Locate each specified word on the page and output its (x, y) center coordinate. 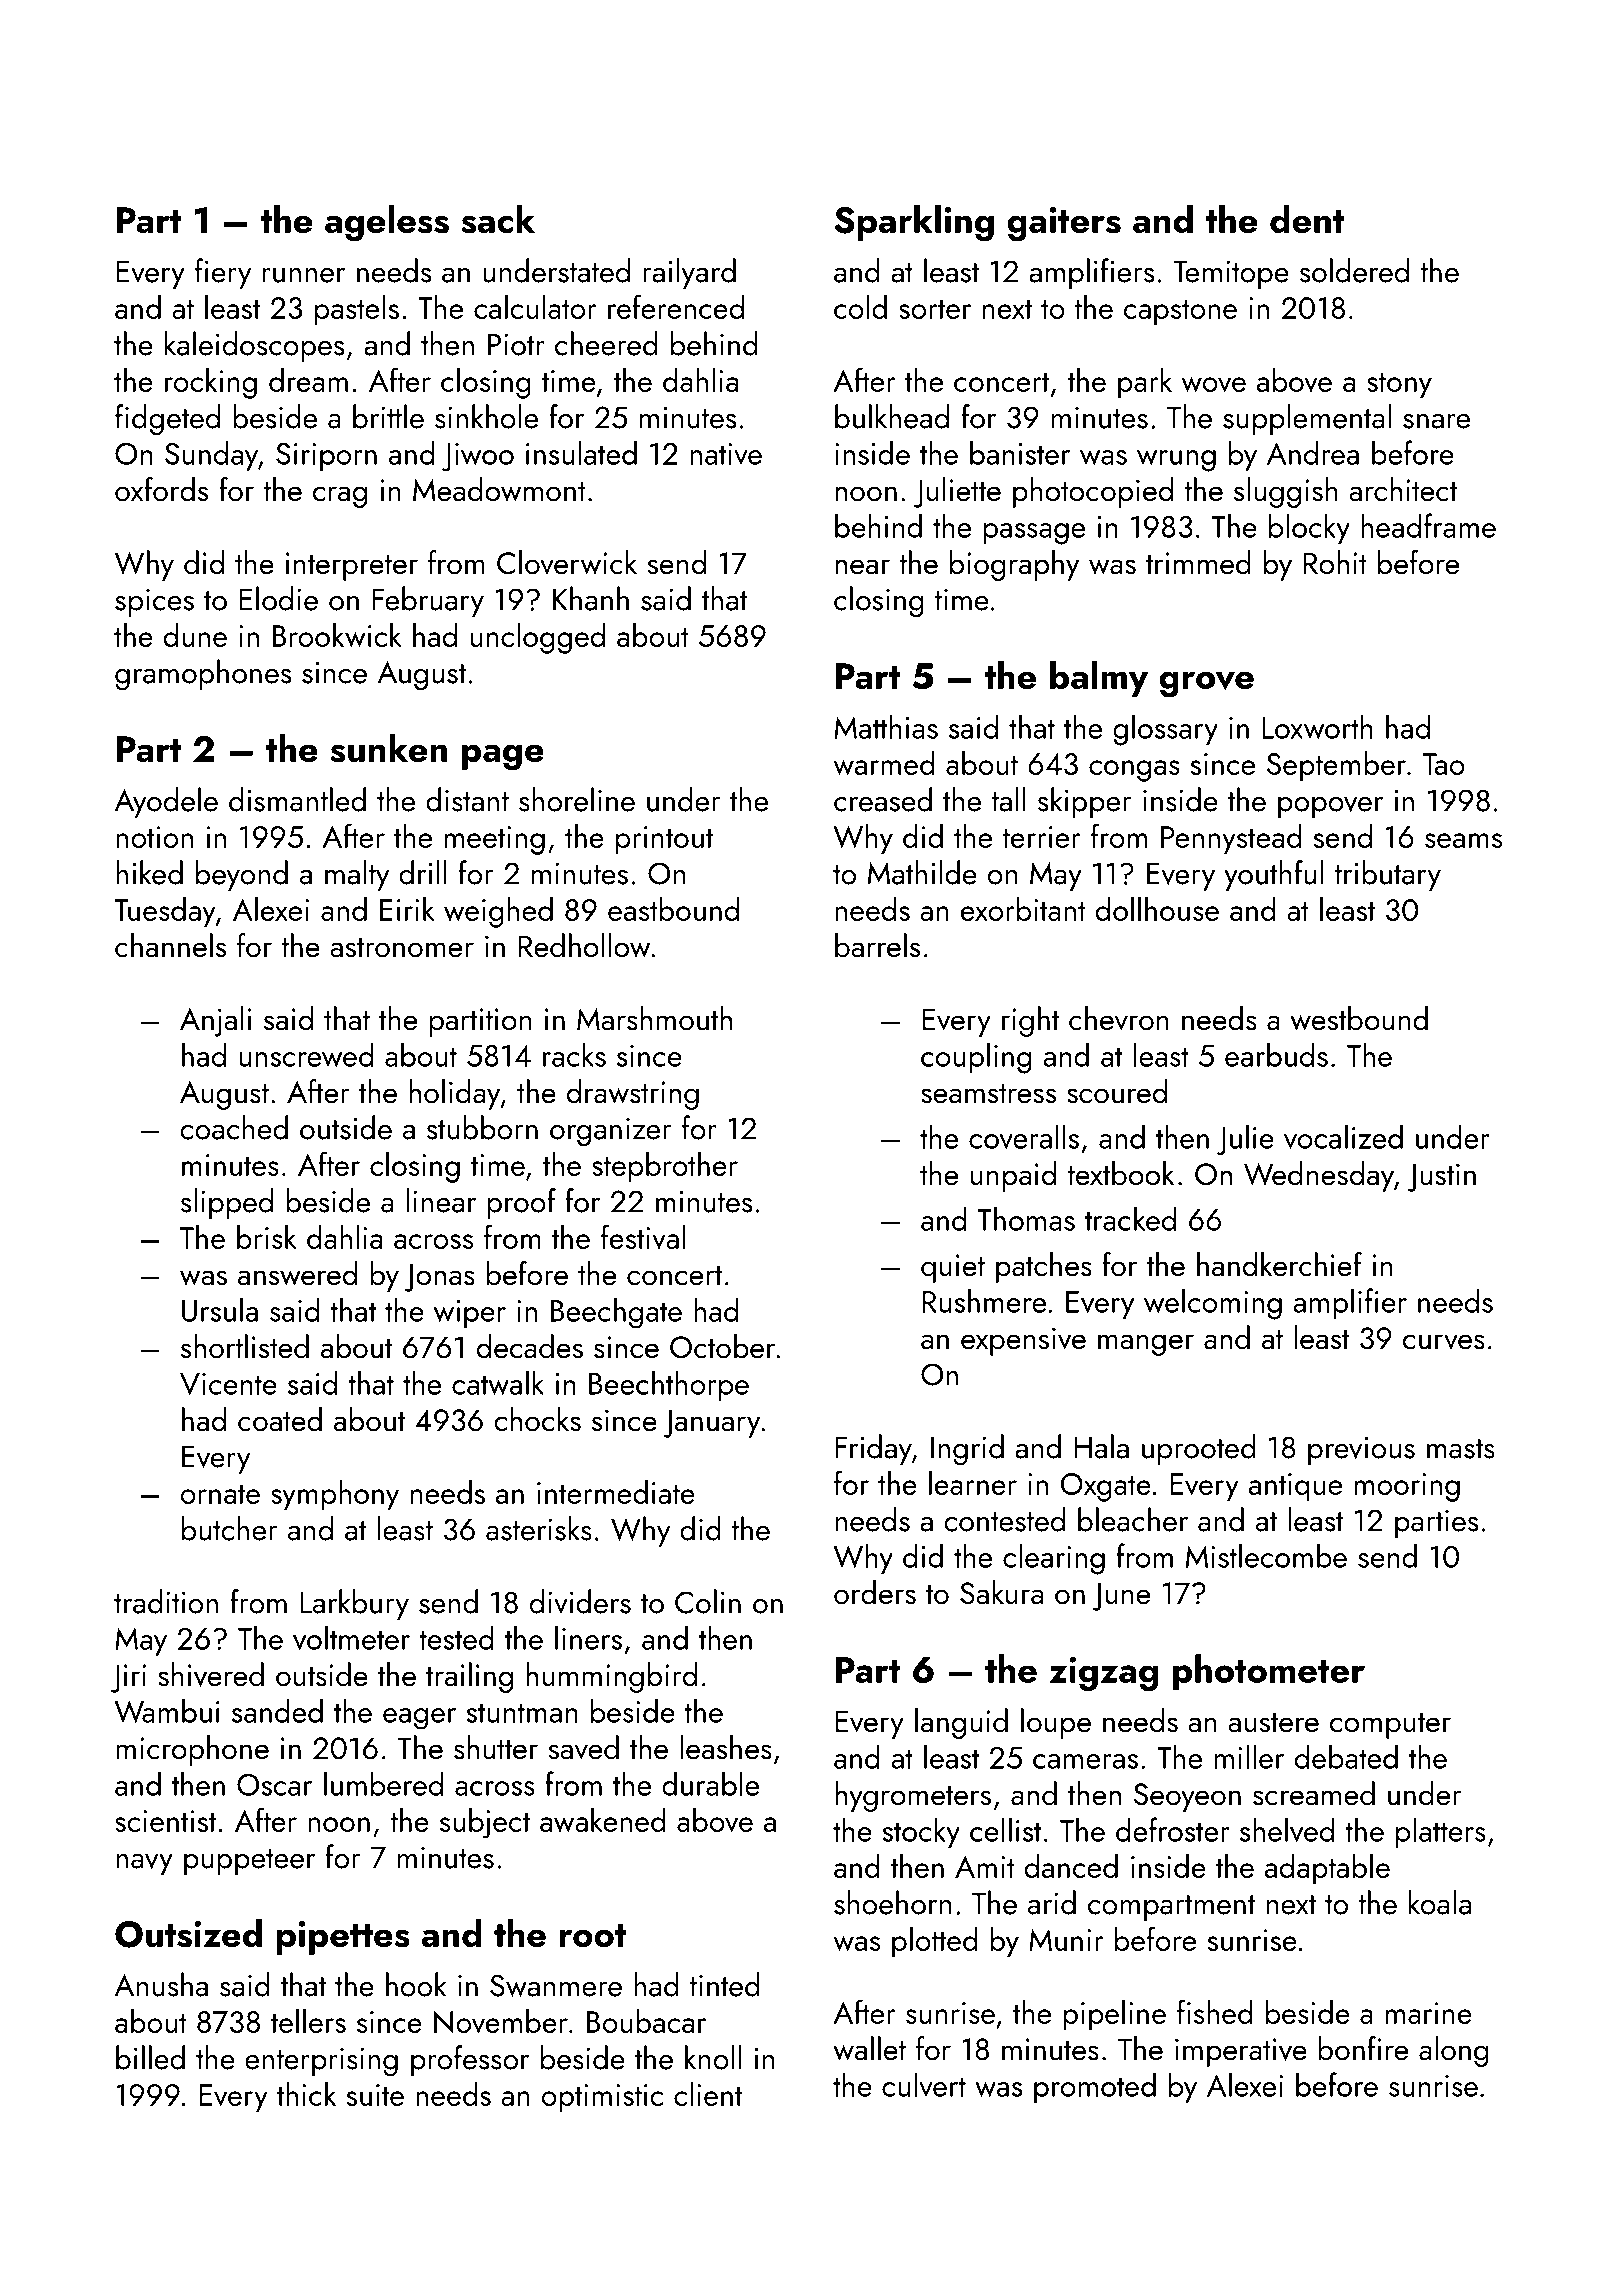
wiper (470, 1314)
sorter (935, 309)
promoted (1095, 2087)
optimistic (602, 2098)
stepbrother (665, 1167)
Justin (1442, 1177)
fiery (223, 273)
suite (375, 2095)
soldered (1354, 270)
